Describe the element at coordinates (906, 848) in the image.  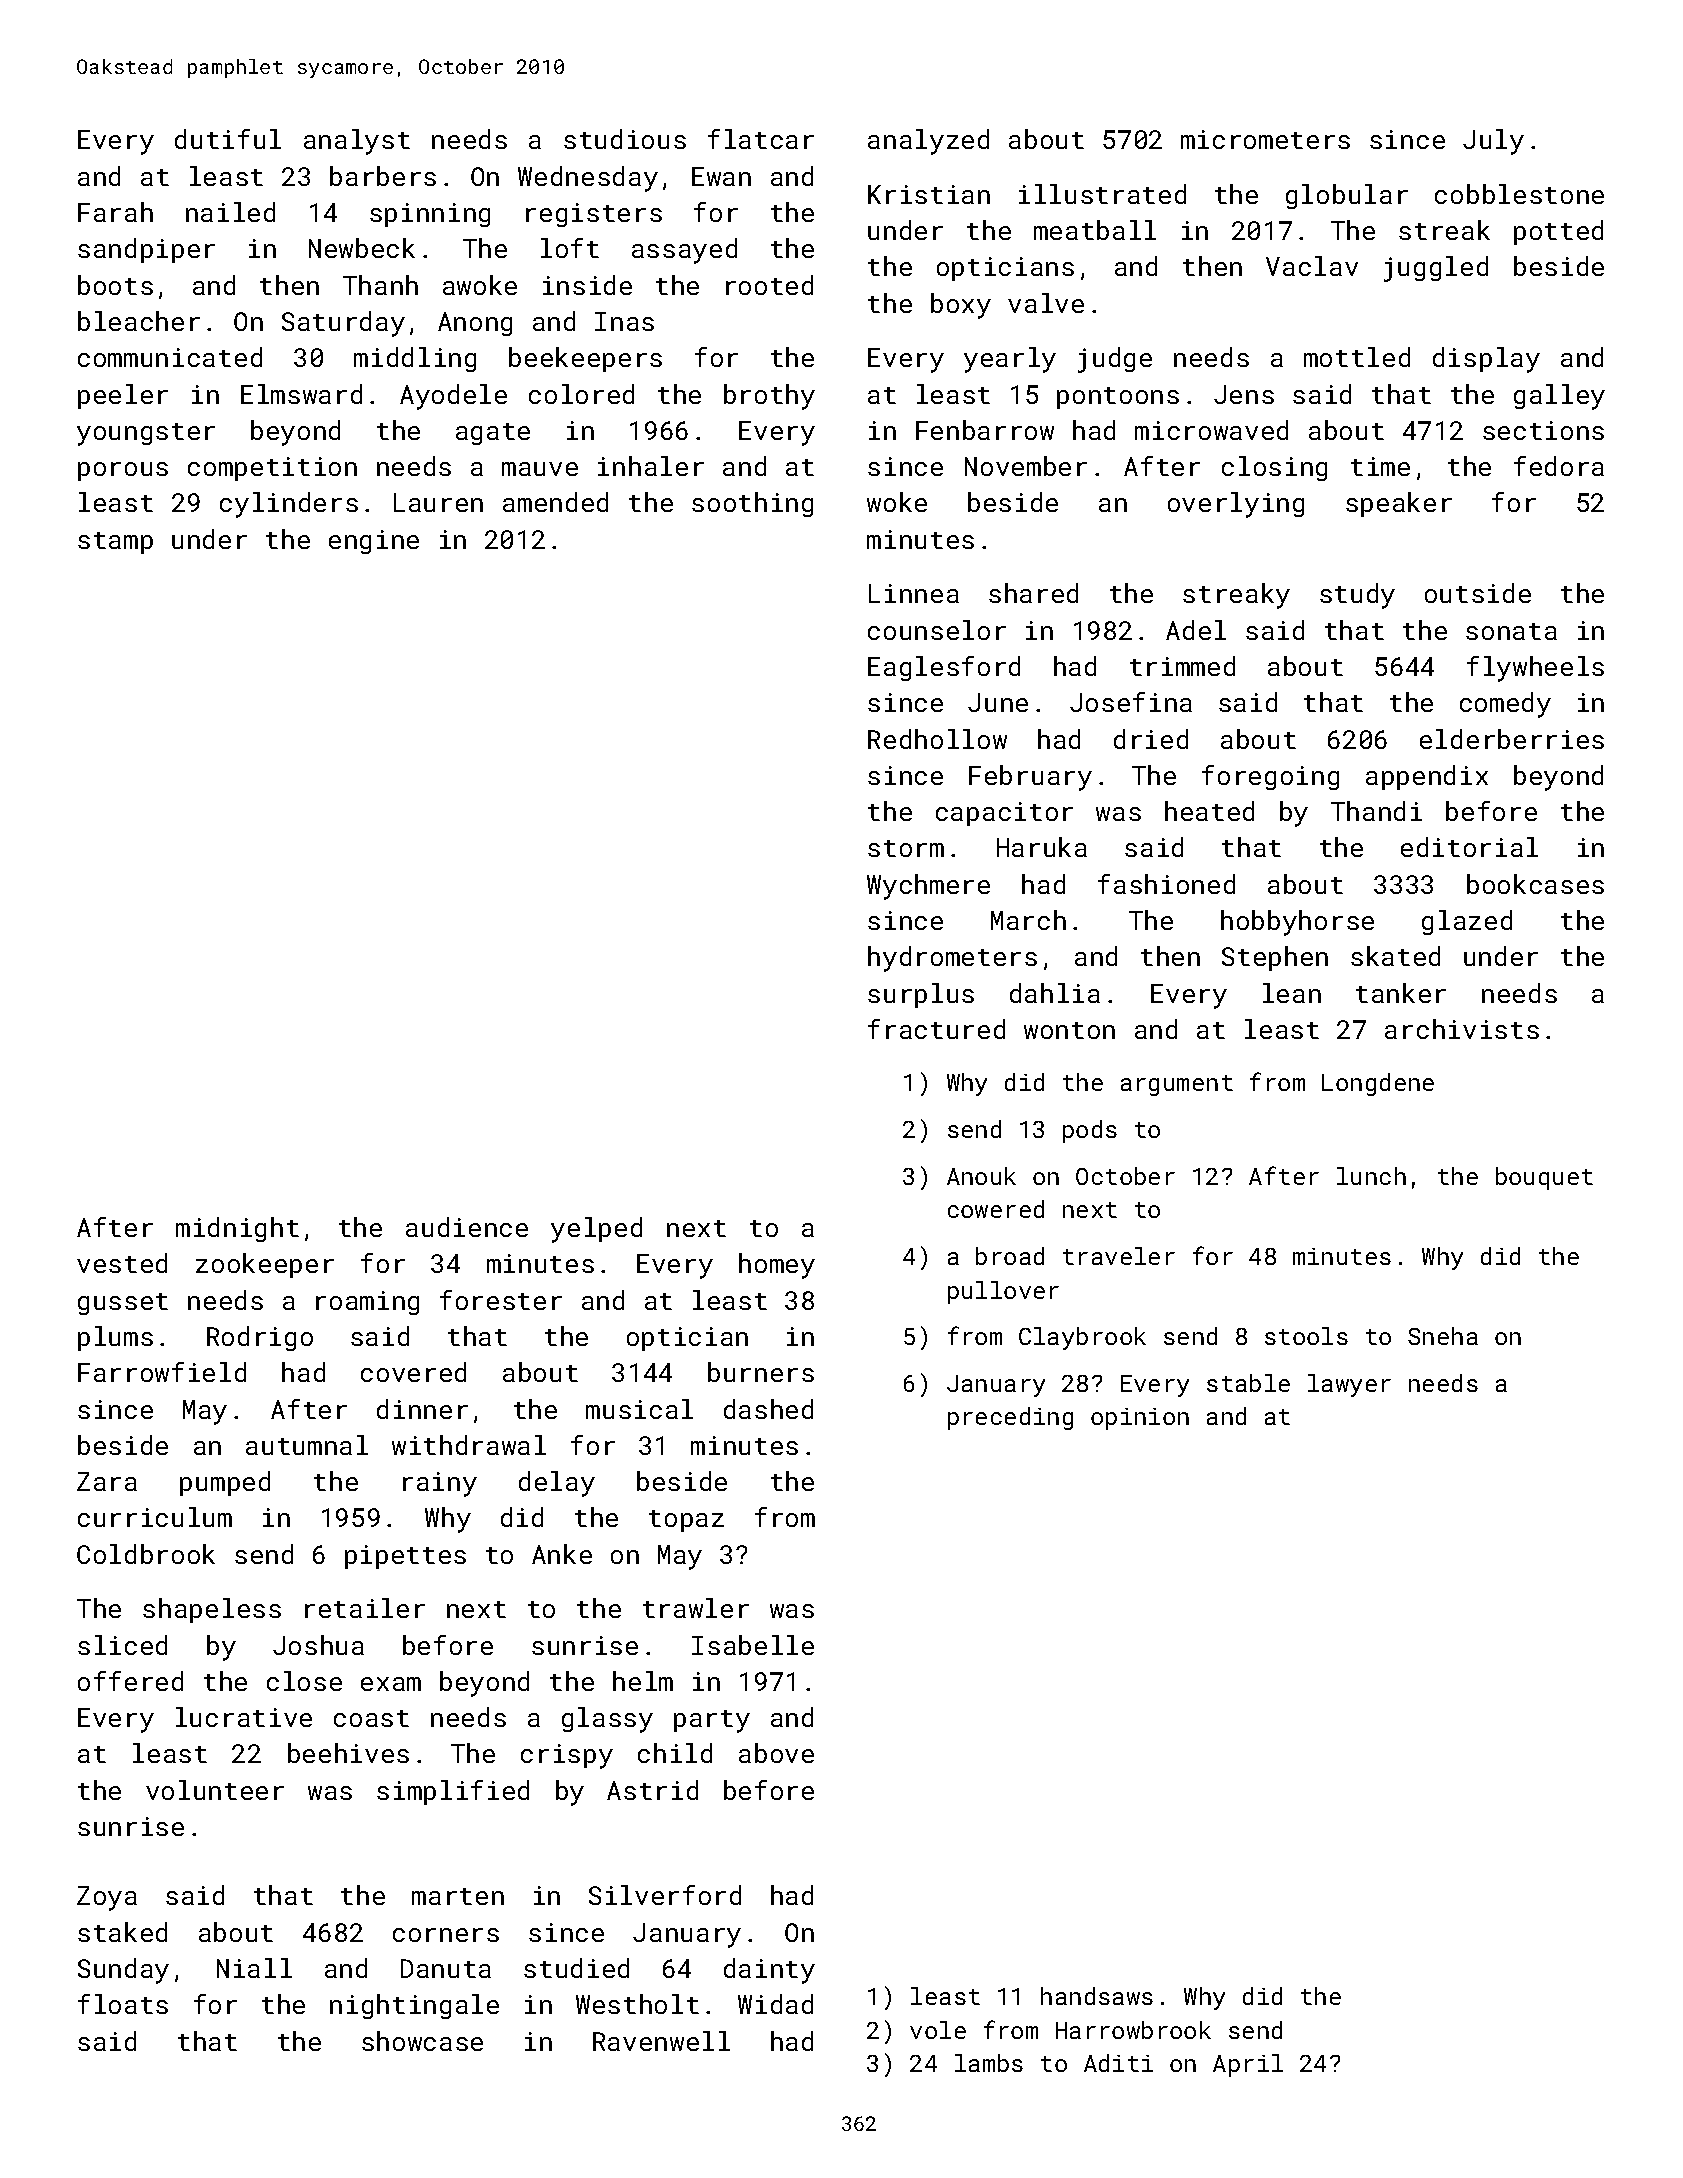
I see `storm` at that location.
